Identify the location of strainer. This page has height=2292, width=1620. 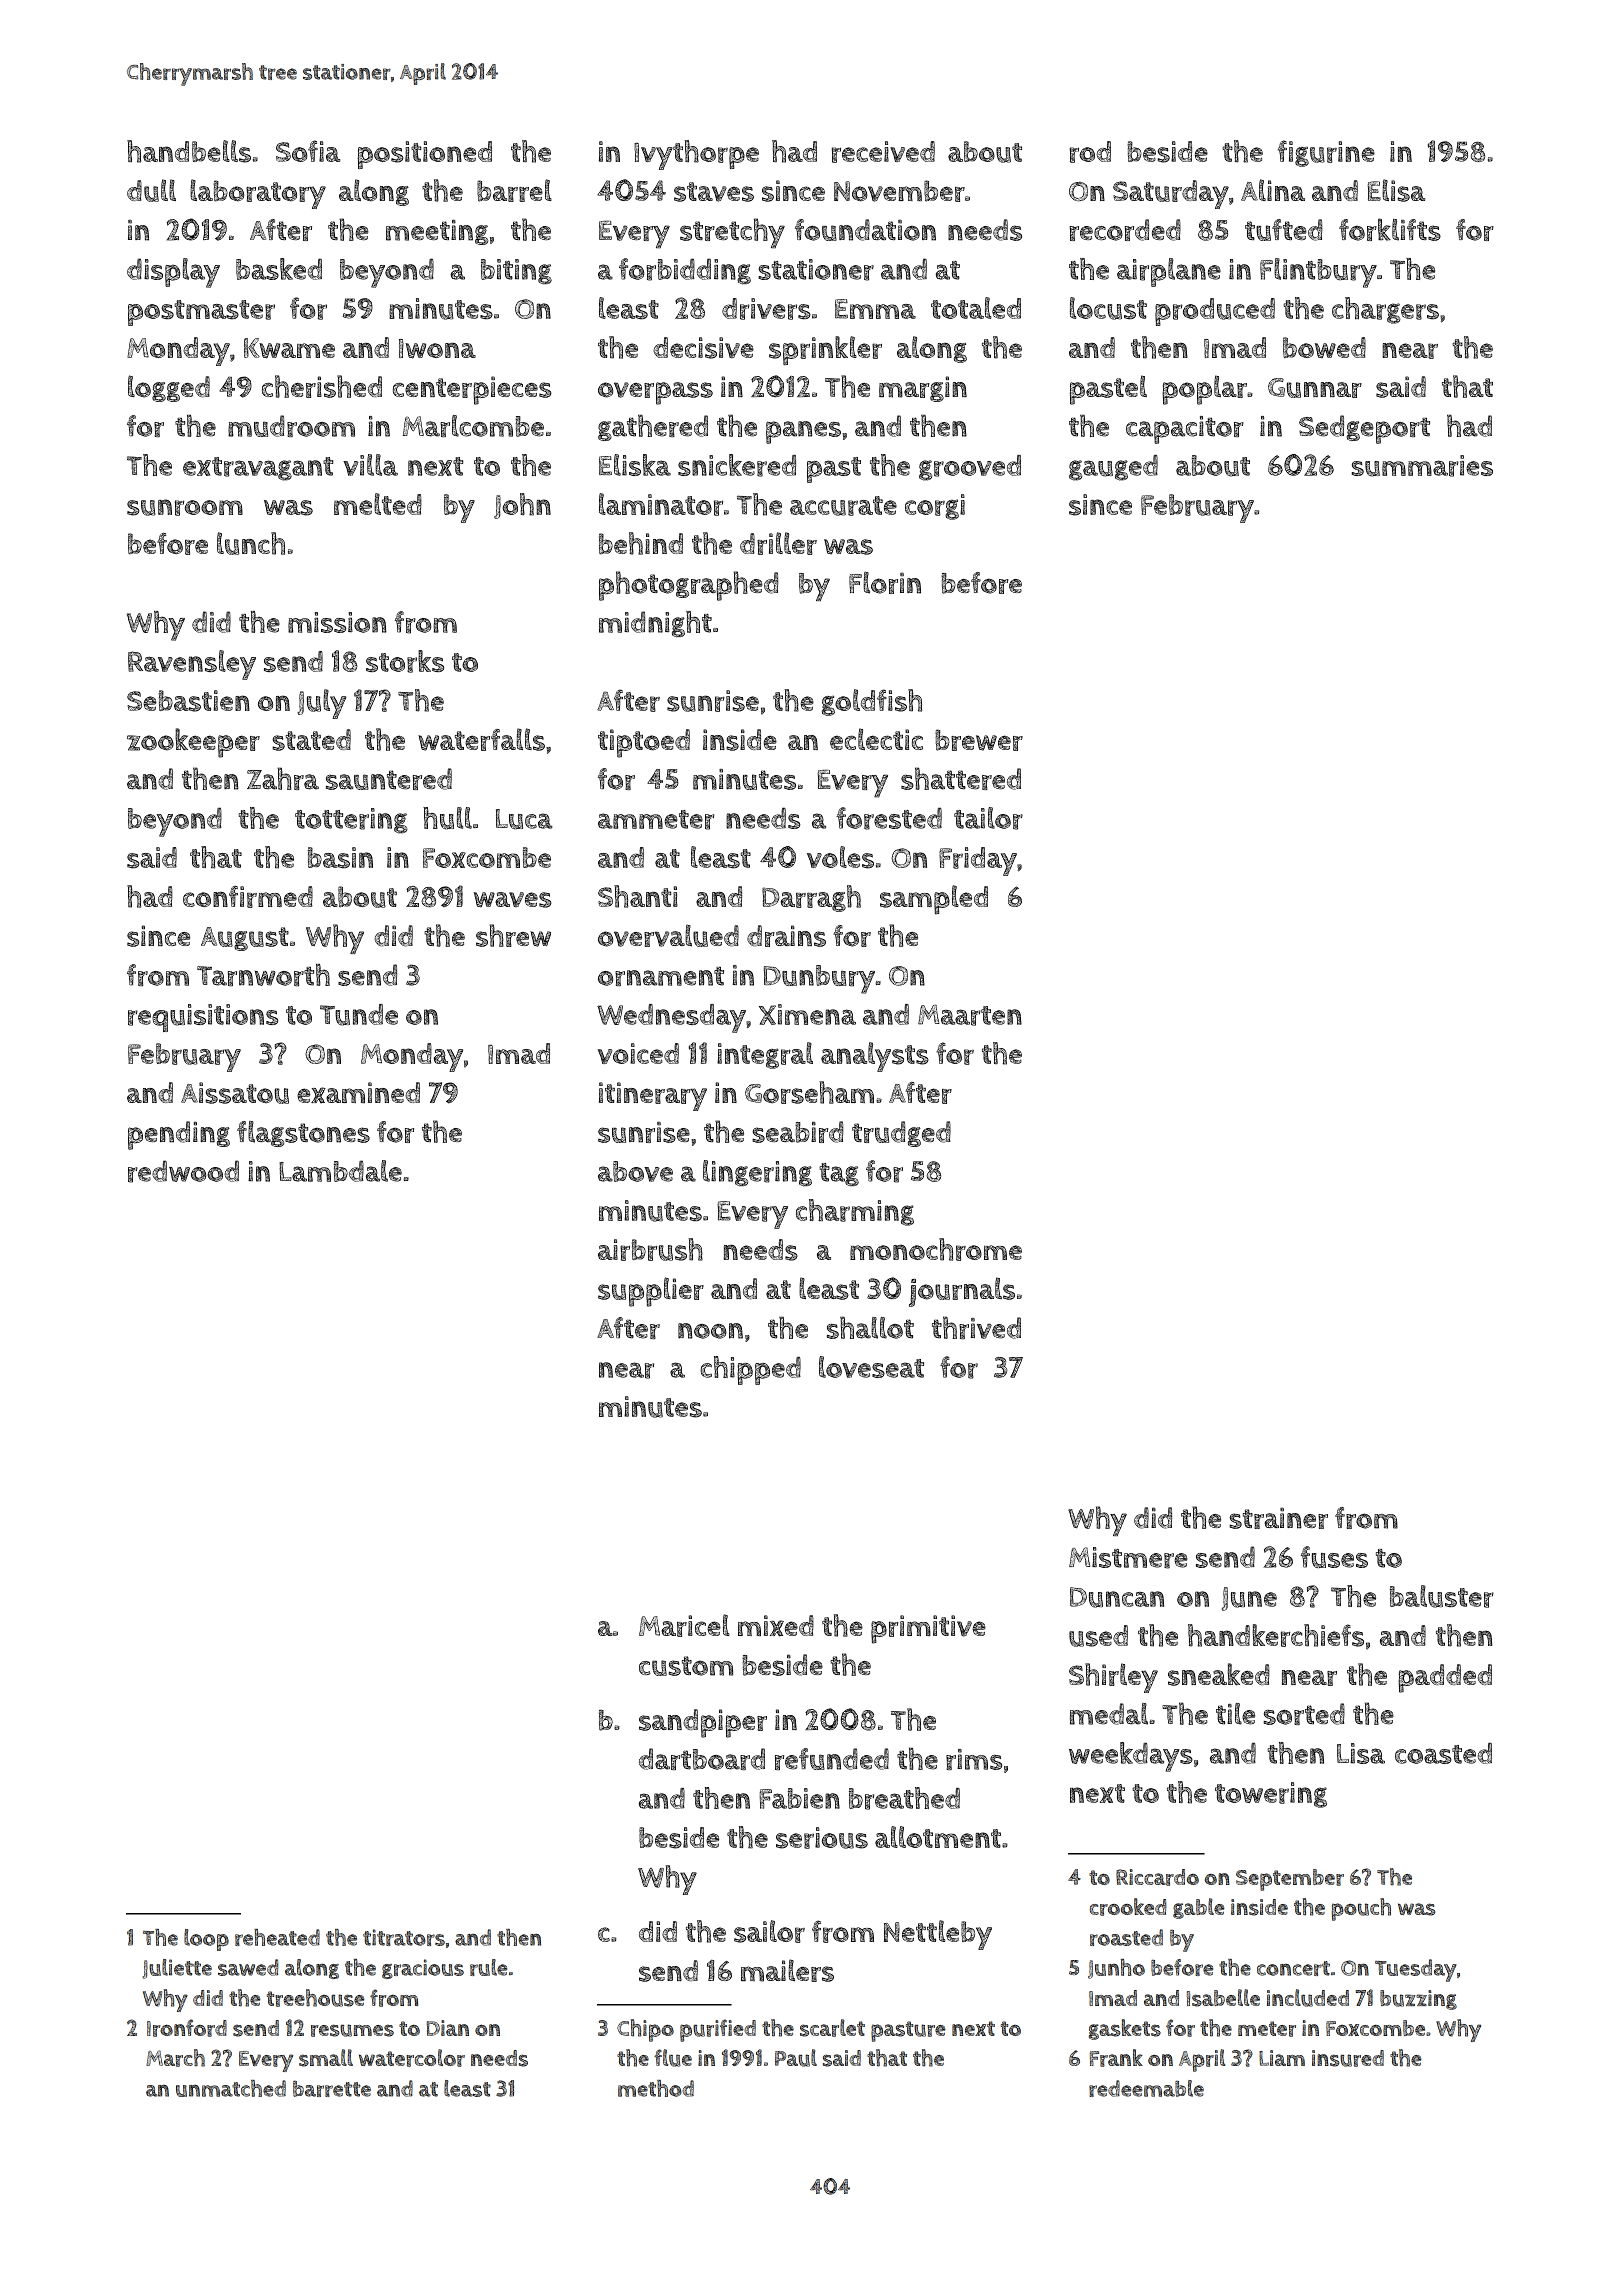
(1278, 1518).
